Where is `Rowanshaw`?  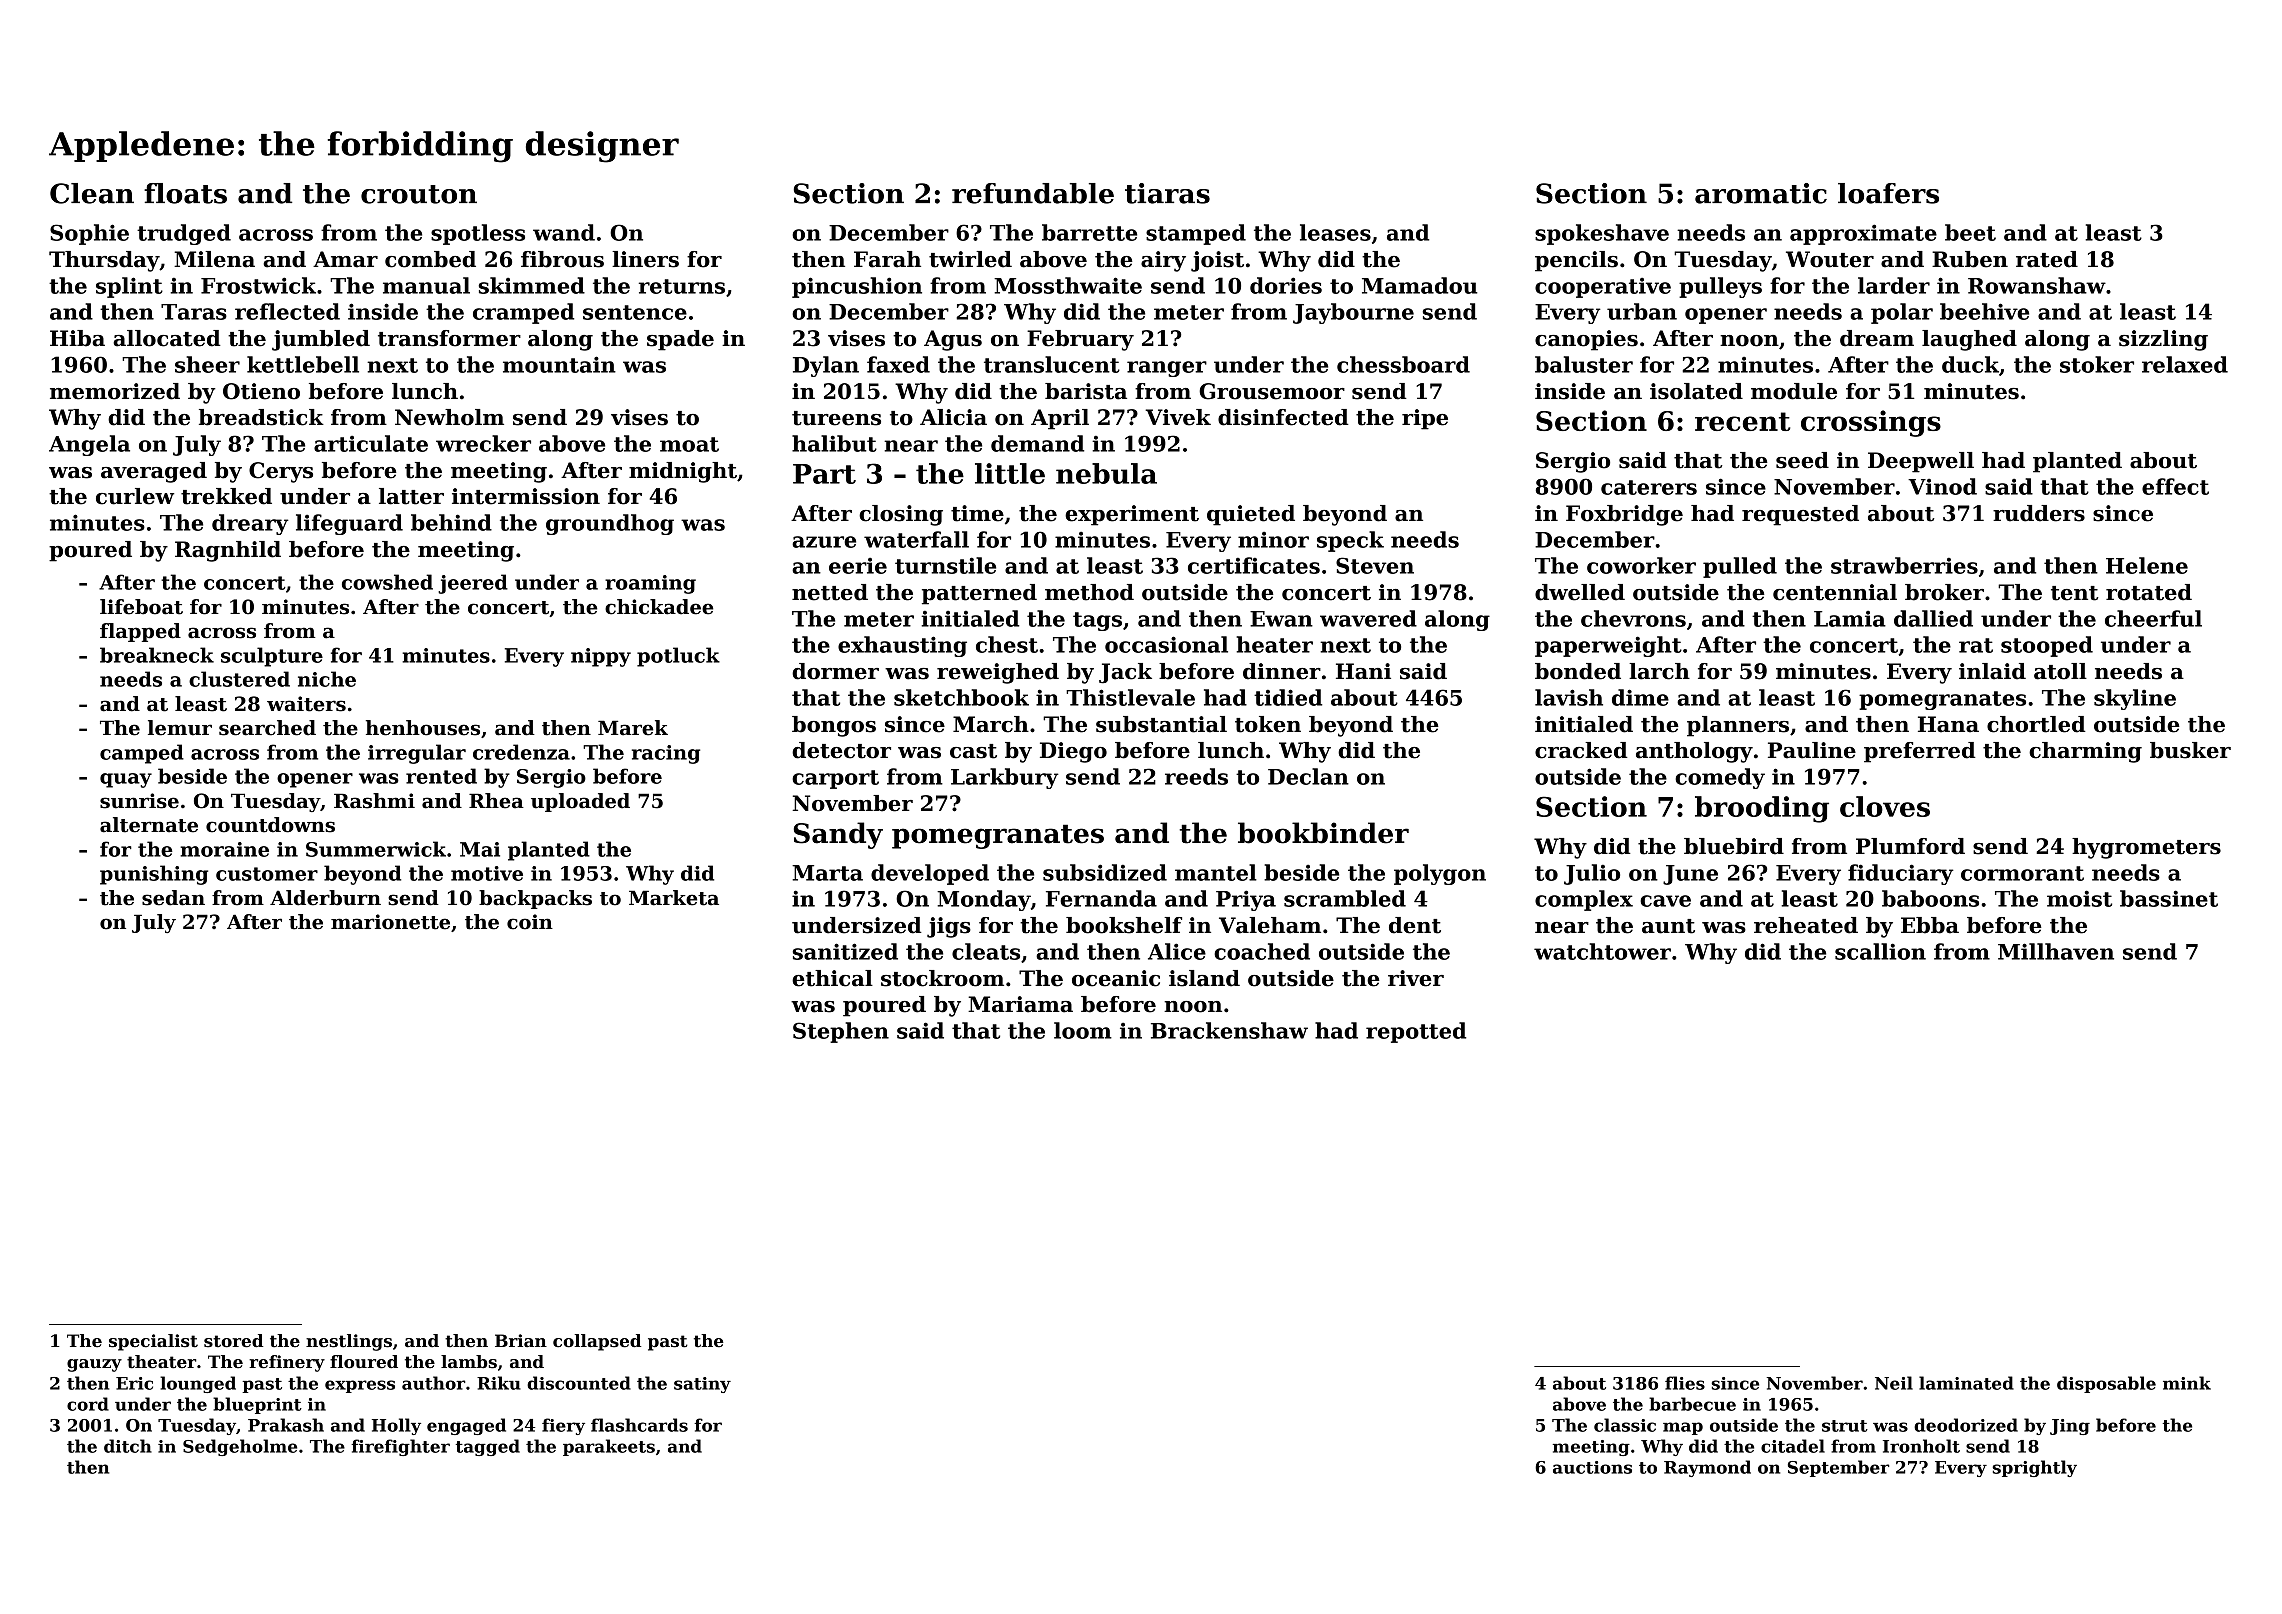 Rowanshaw is located at coordinates (2037, 285).
